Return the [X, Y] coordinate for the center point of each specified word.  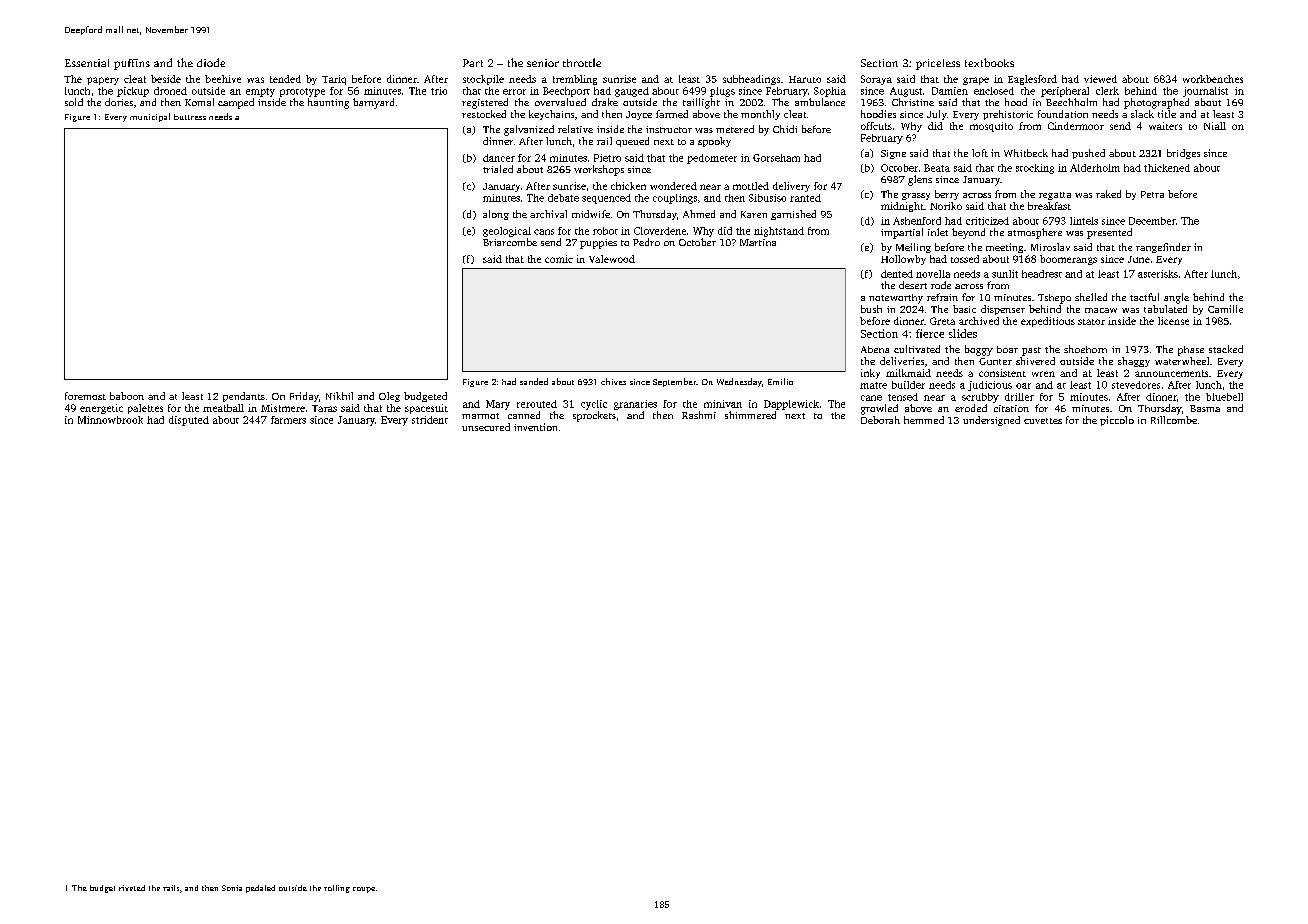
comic [559, 259]
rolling [337, 889]
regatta [1055, 196]
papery [103, 81]
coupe [364, 890]
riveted [132, 888]
